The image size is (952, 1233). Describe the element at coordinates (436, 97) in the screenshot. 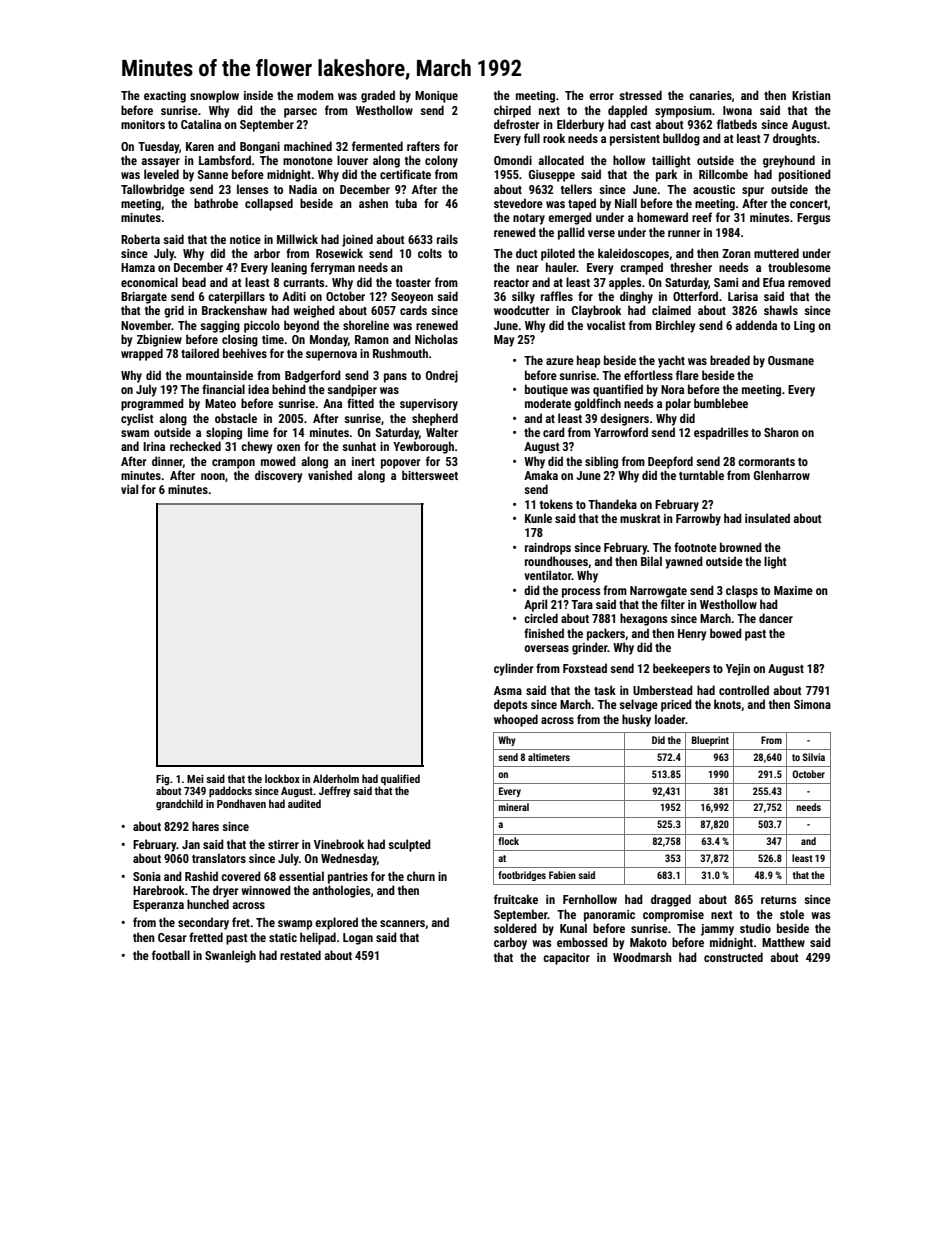

I see `Monique` at that location.
